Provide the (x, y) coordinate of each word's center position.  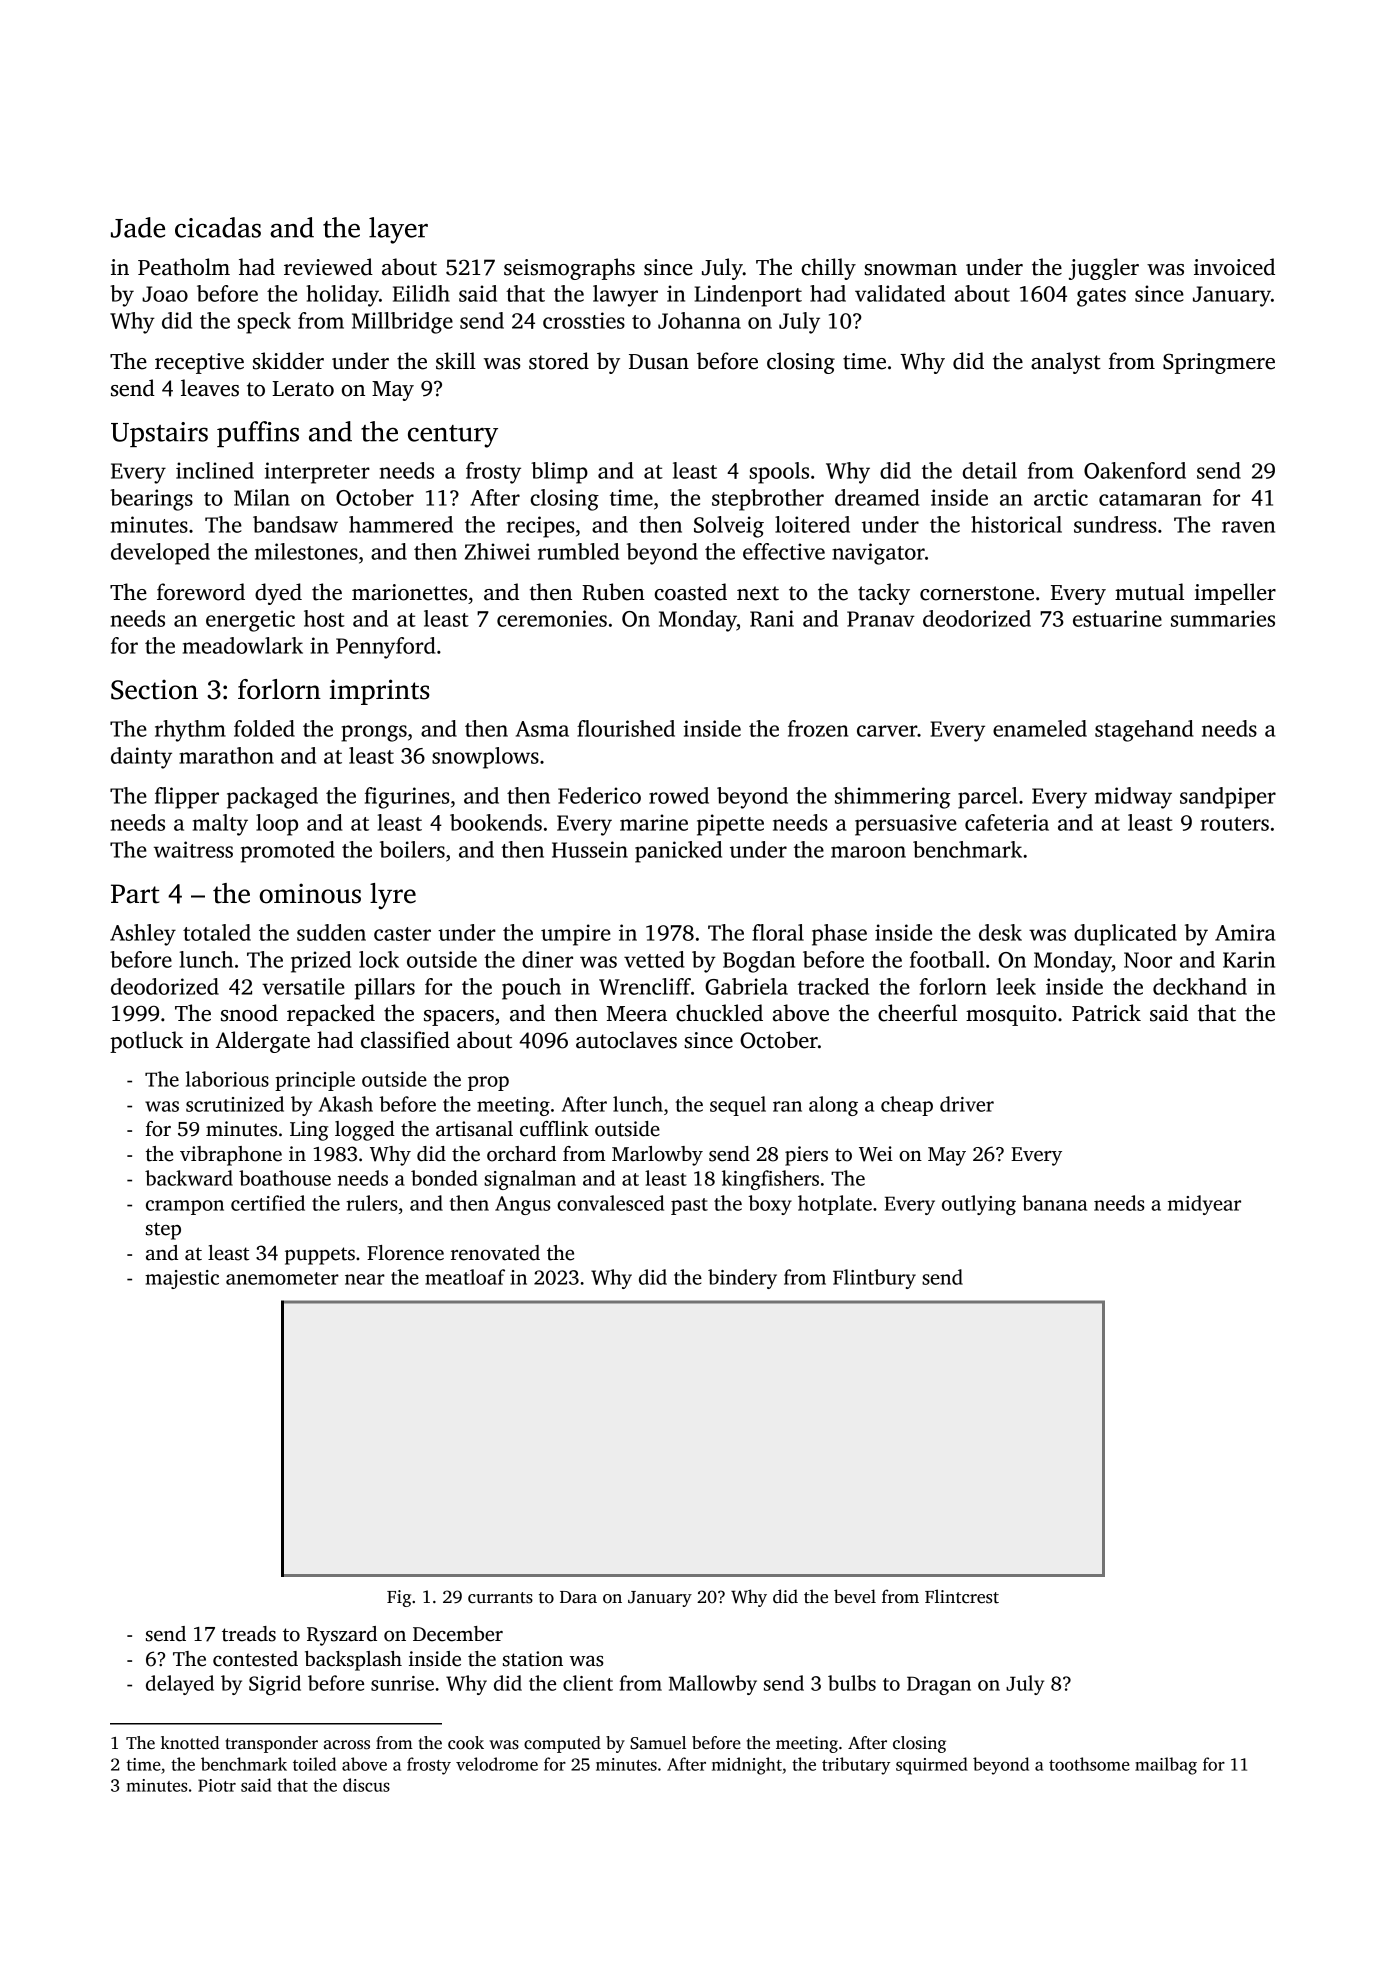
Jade (138, 227)
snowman (910, 270)
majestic (182, 1279)
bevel (855, 1596)
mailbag (1166, 1766)
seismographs (569, 269)
